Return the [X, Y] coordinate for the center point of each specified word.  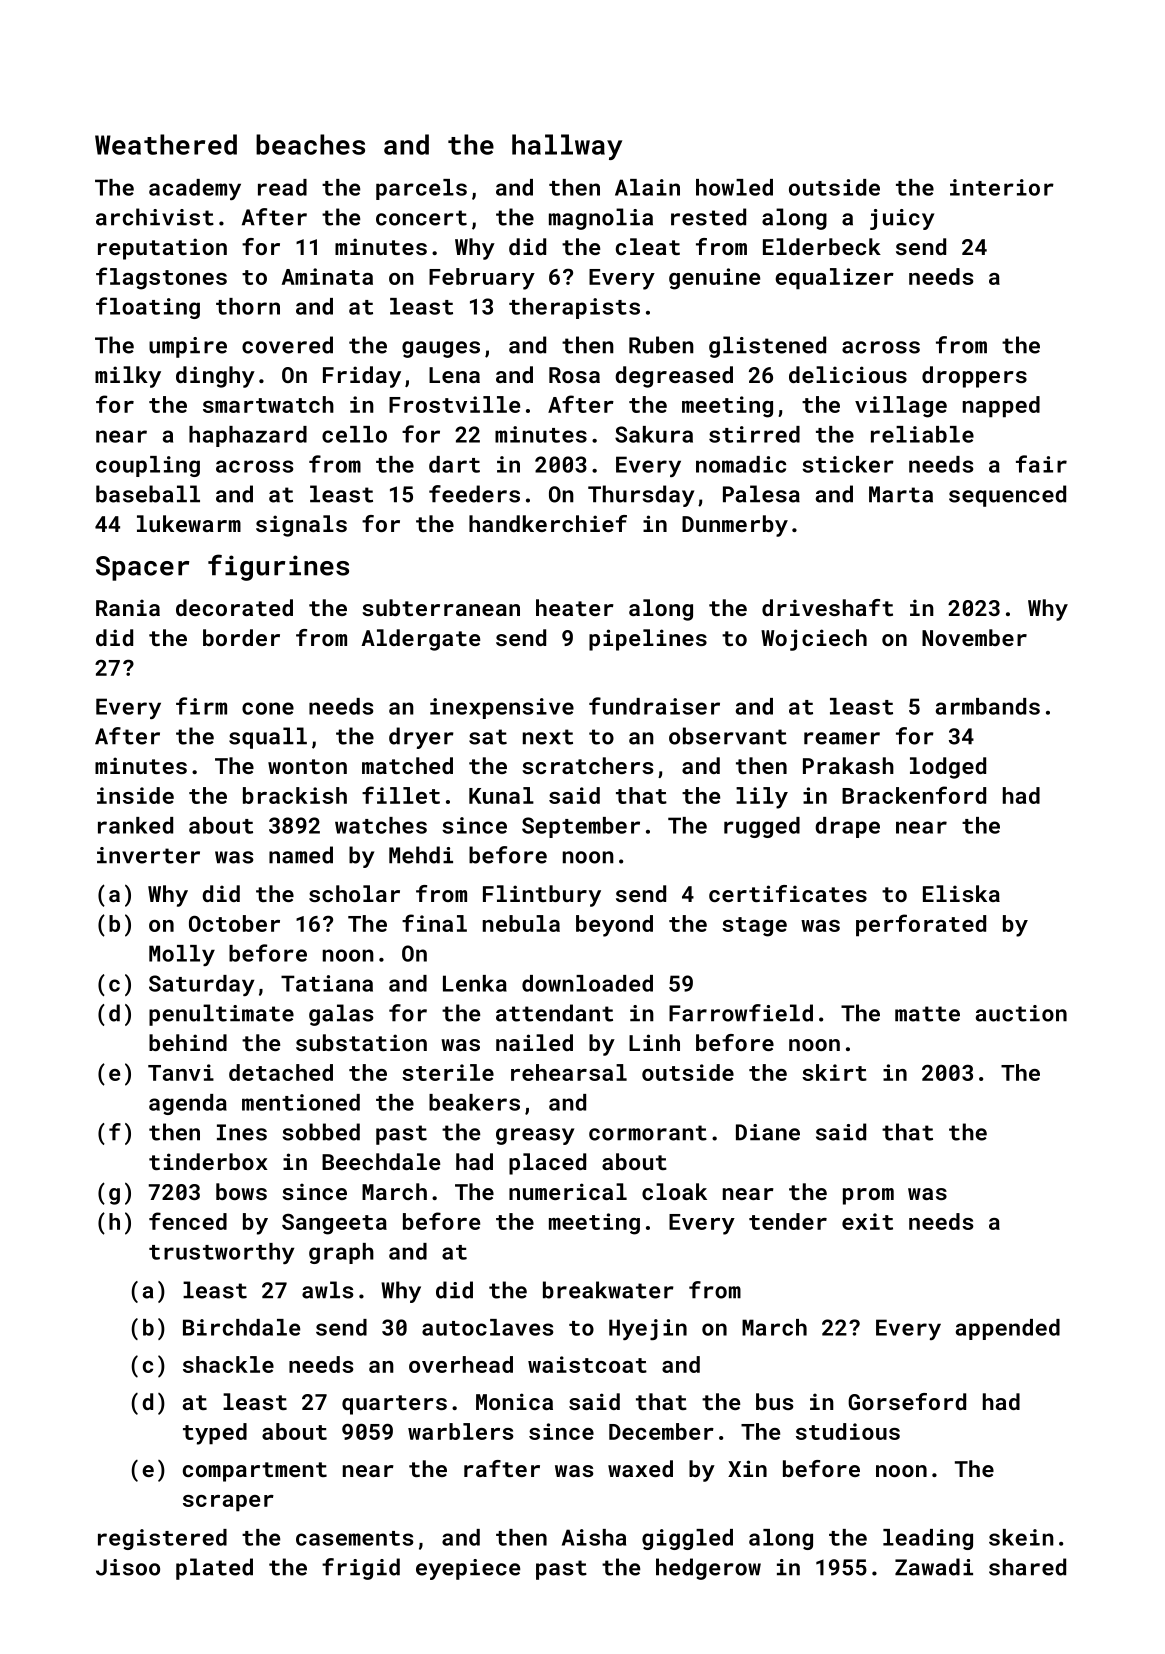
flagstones [161, 278]
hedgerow [708, 1569]
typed [215, 1434]
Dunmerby [735, 526]
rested [708, 217]
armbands [988, 706]
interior [1002, 187]
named [301, 855]
